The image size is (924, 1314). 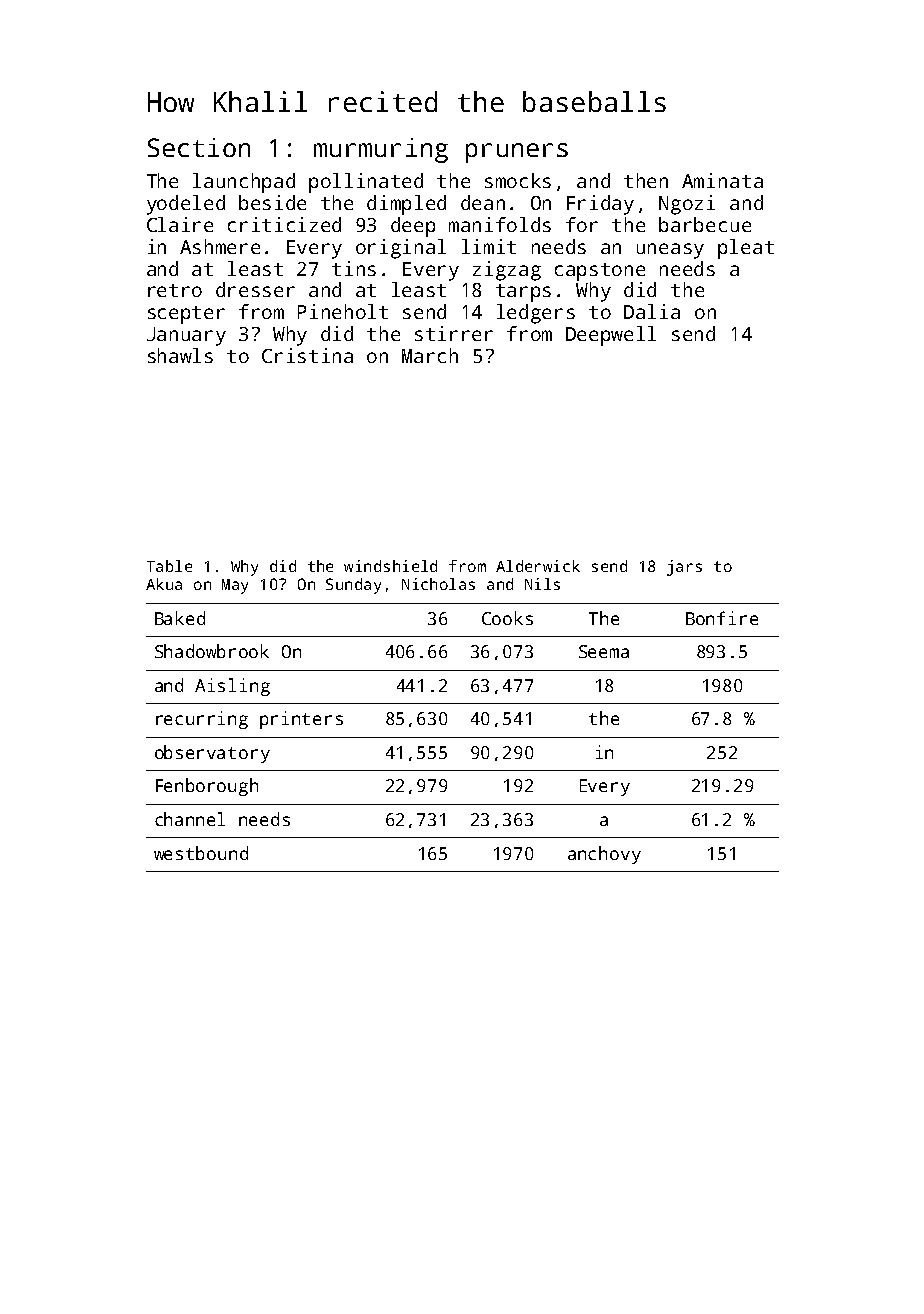 What do you see at coordinates (507, 618) in the page?
I see `Cooks` at bounding box center [507, 618].
